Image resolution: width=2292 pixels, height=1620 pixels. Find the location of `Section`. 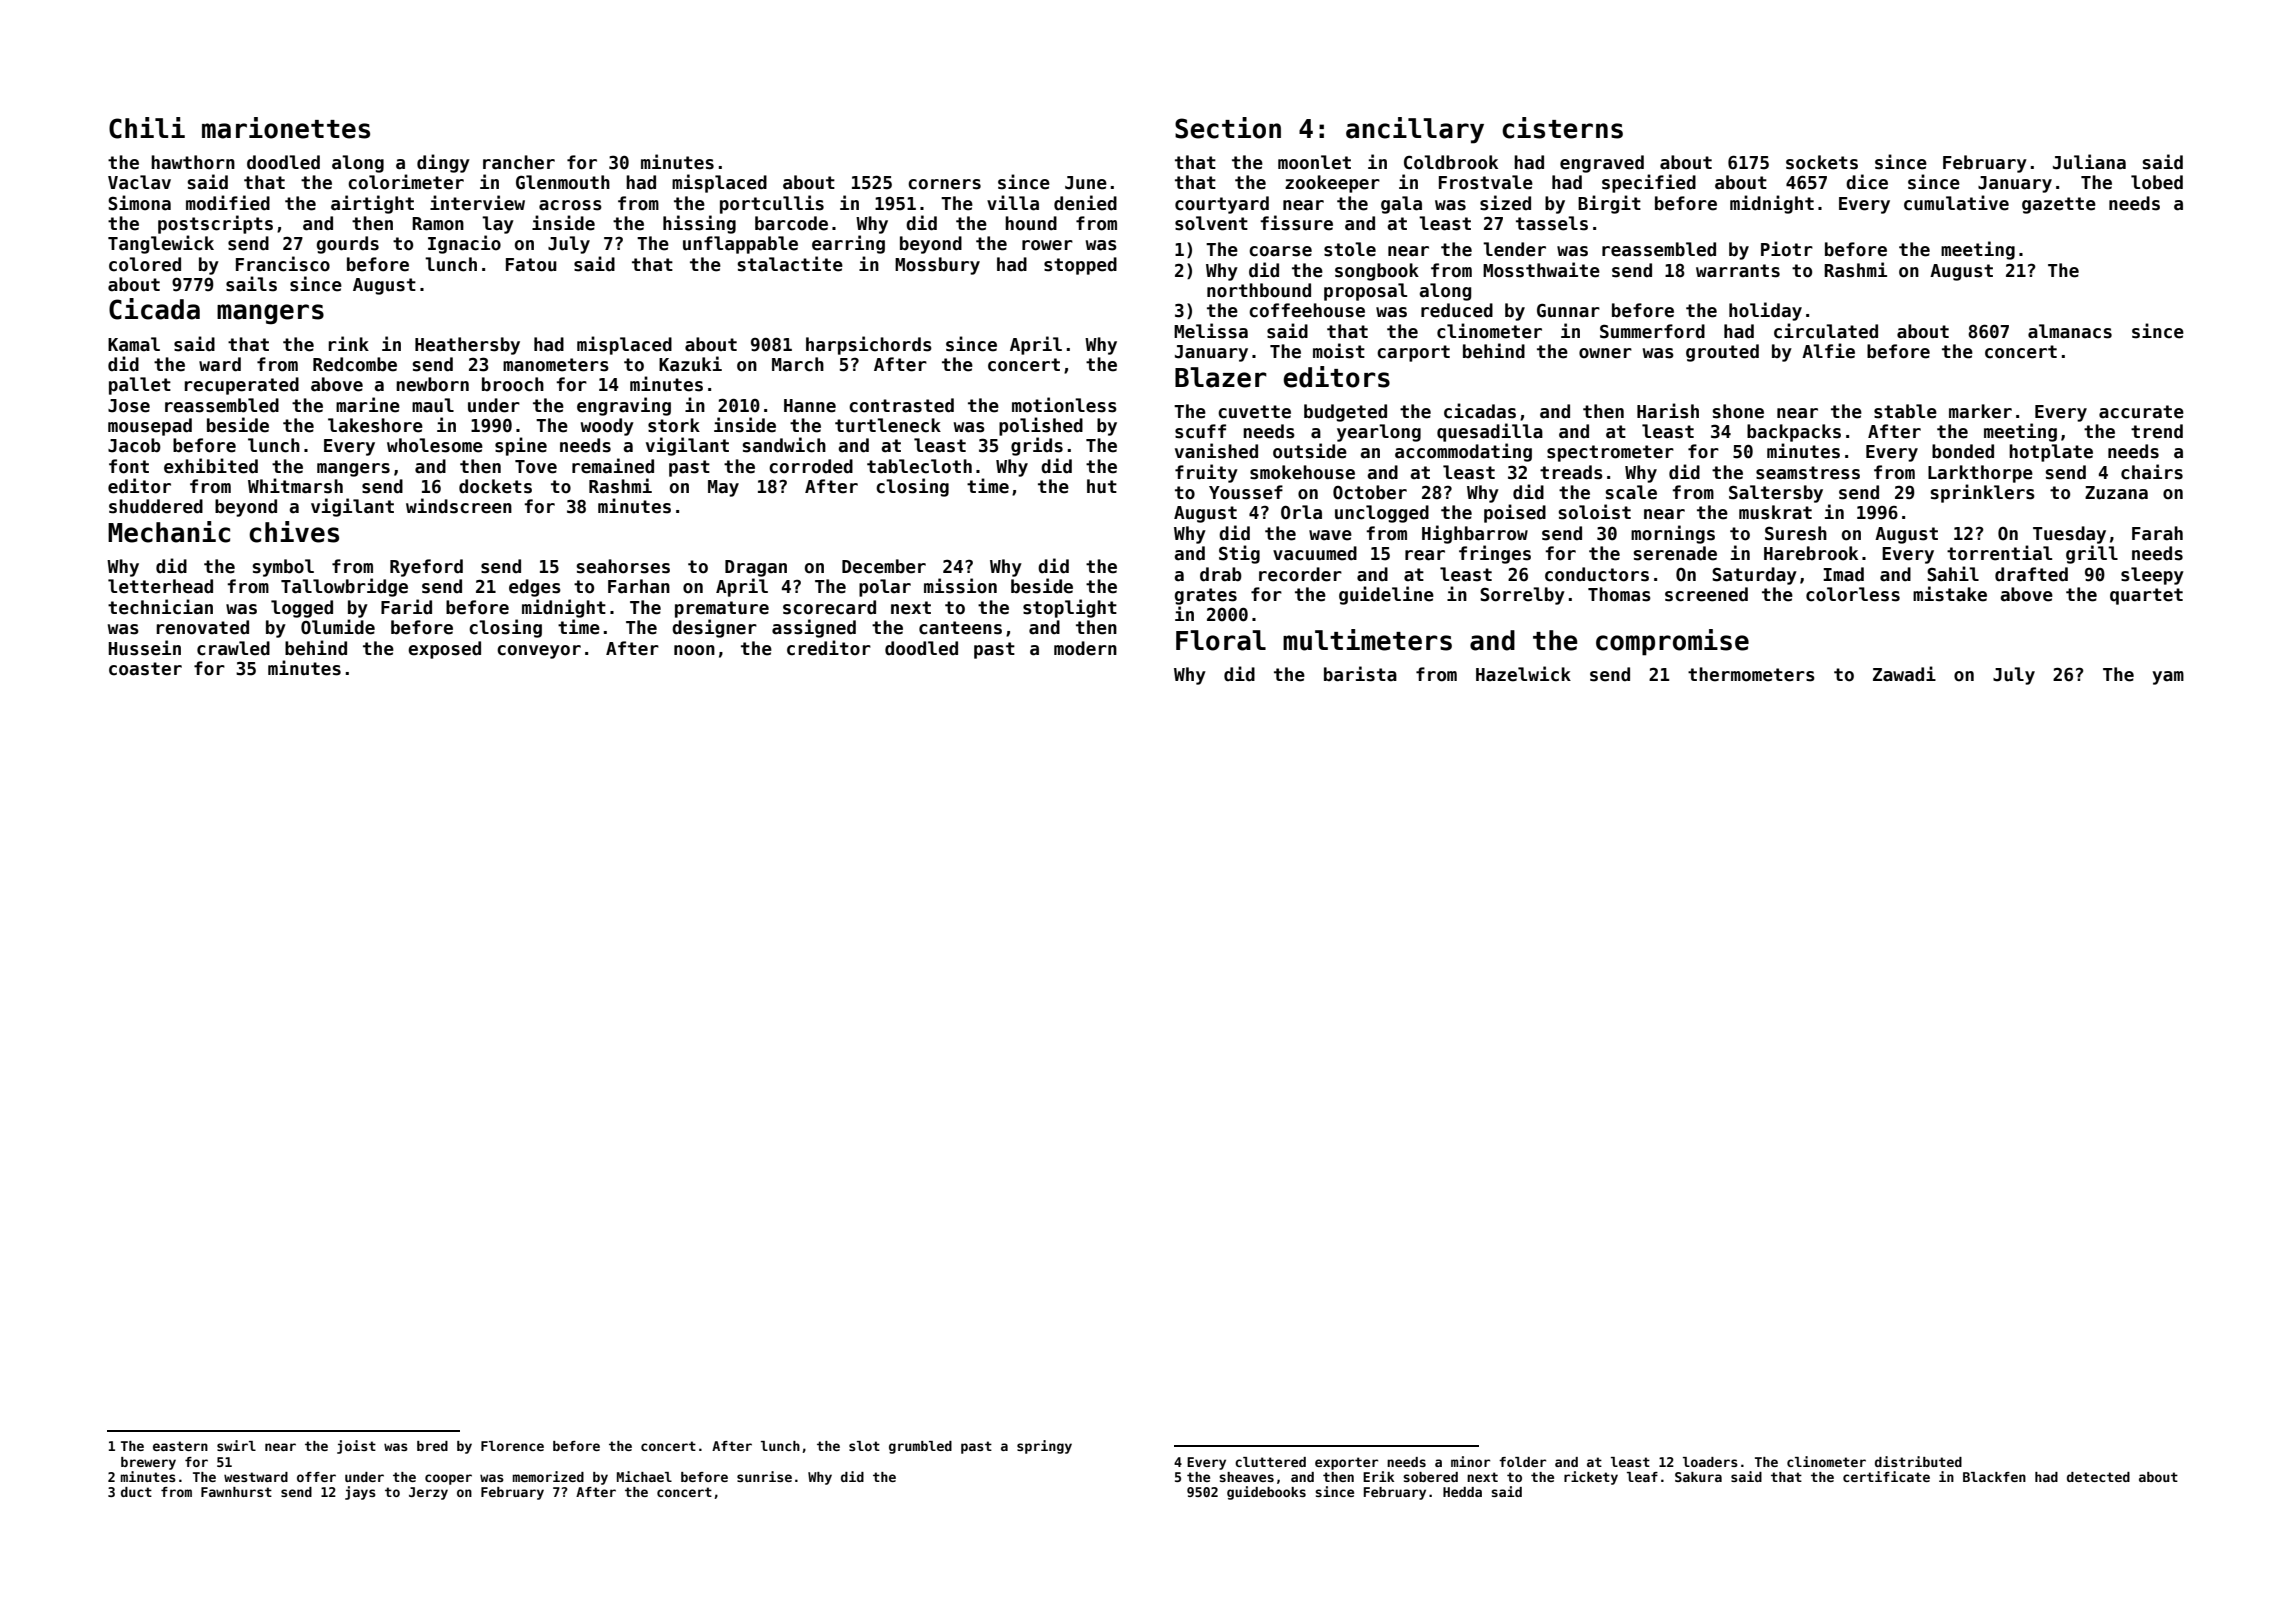

Section is located at coordinates (1228, 128).
